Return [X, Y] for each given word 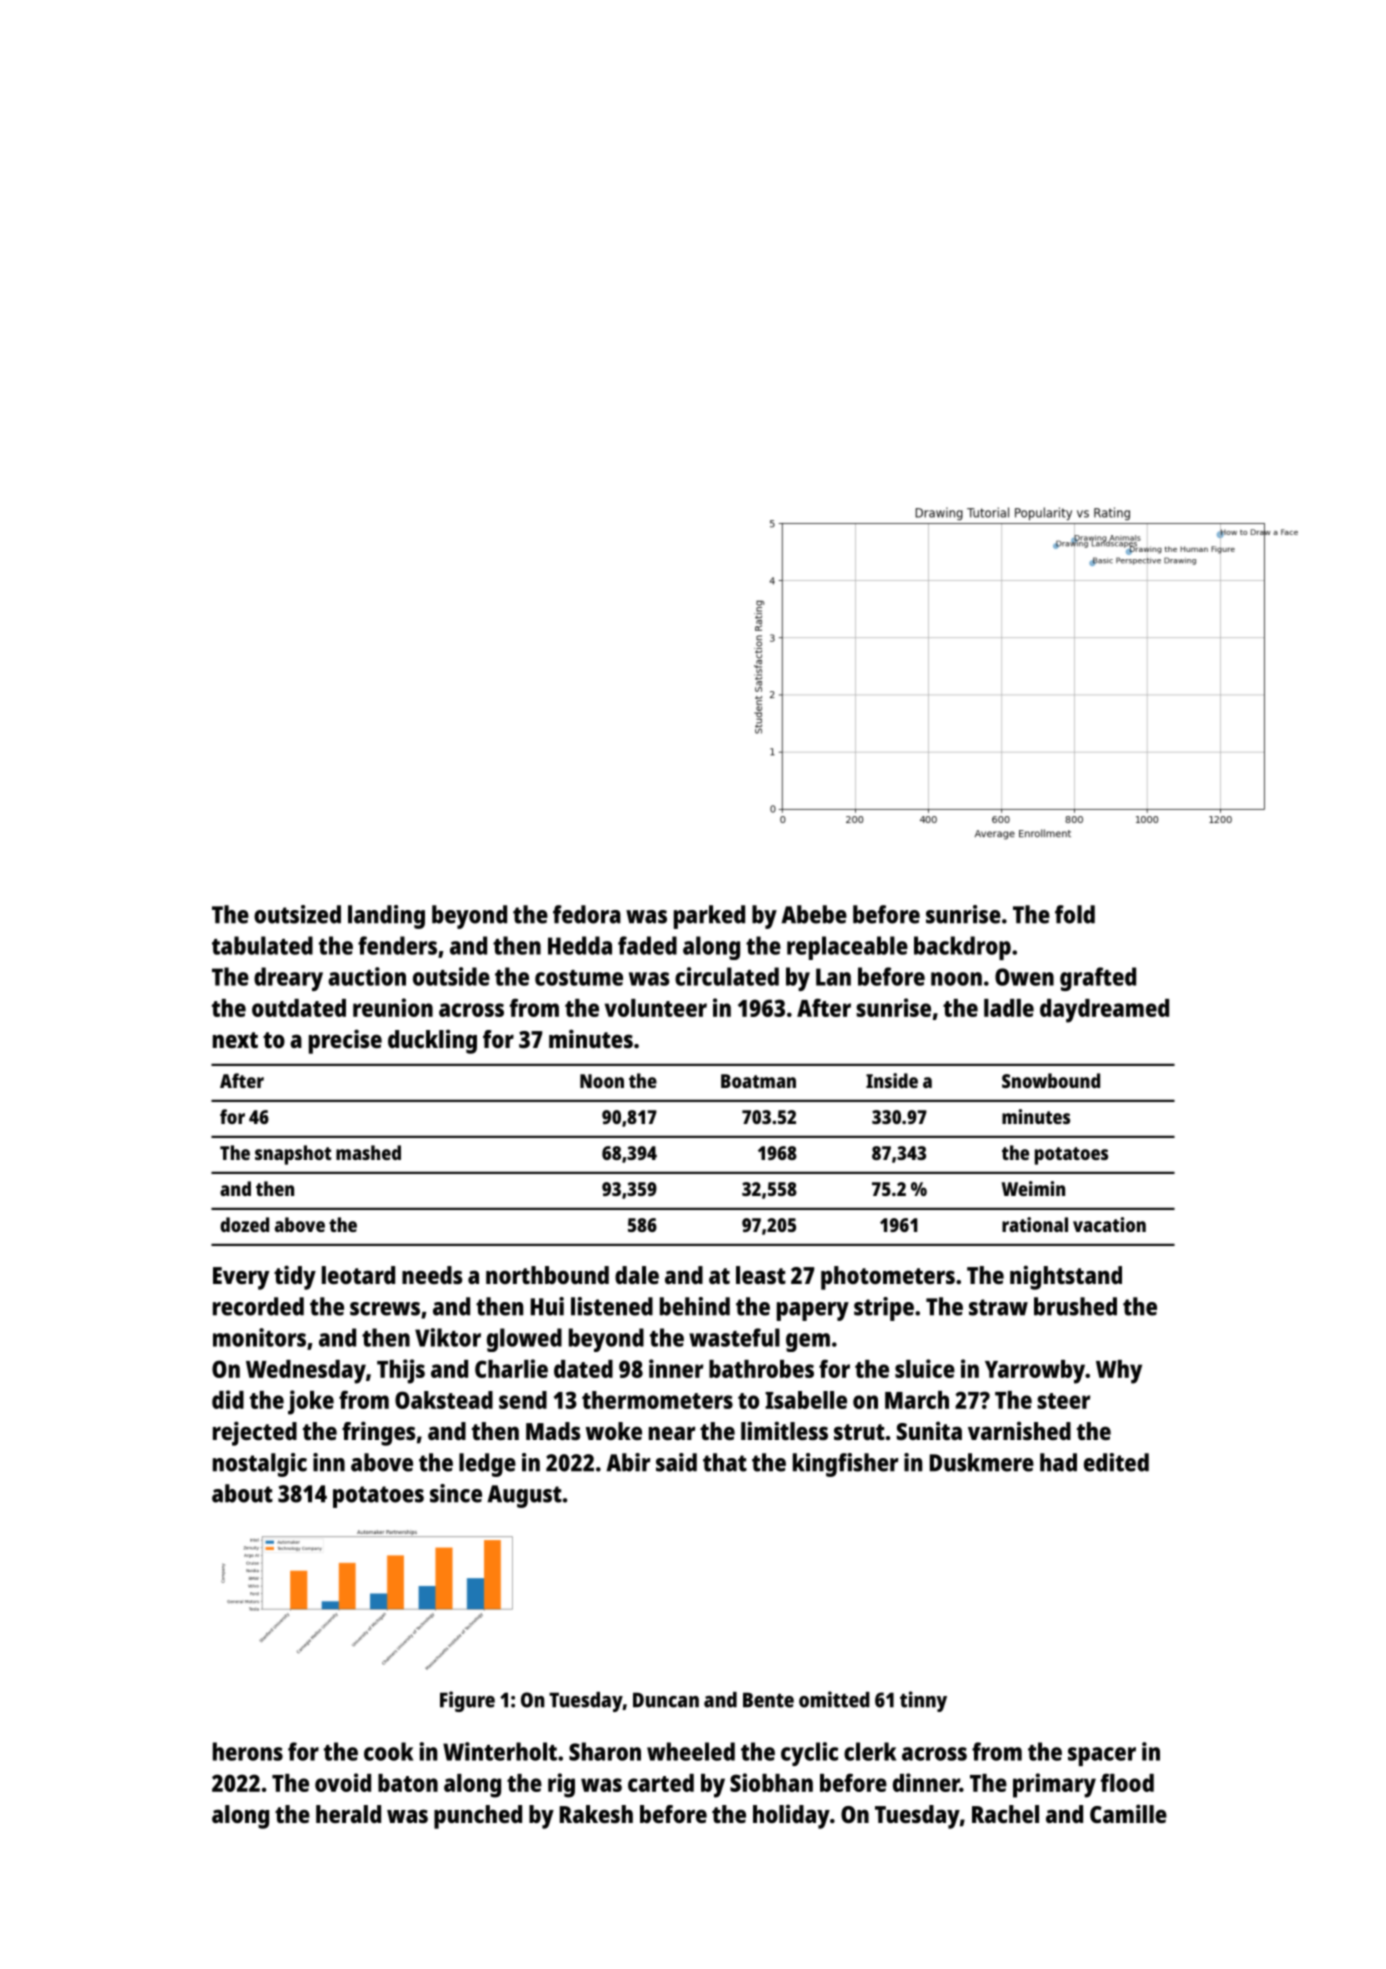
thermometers [657, 1400]
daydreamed [1104, 1011]
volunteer [656, 1008]
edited [1116, 1462]
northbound [547, 1275]
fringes [378, 1433]
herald [348, 1814]
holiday [791, 1816]
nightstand [1066, 1277]
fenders [397, 945]
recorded [258, 1306]
